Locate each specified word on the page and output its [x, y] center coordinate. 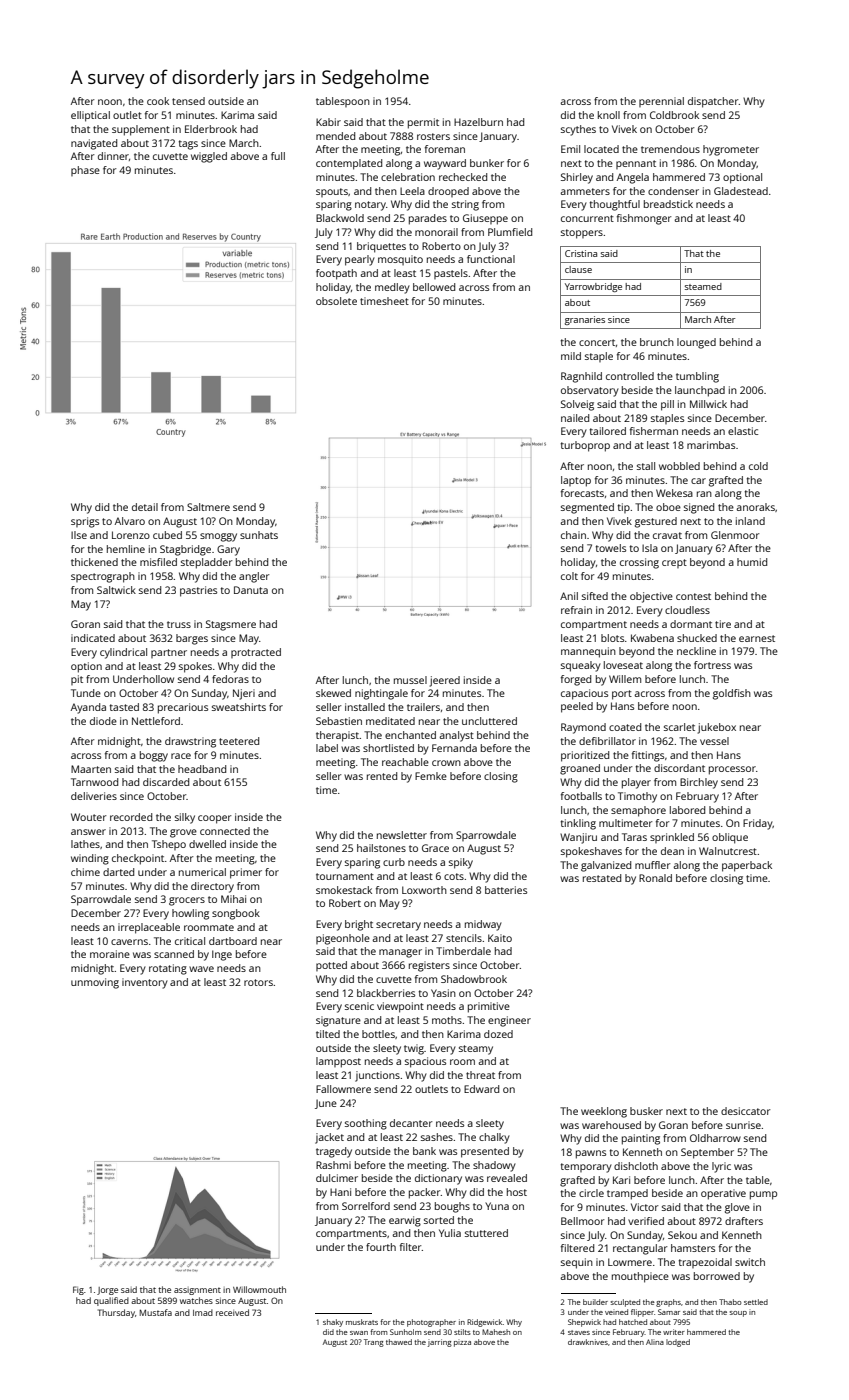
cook [158, 101]
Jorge [107, 1291]
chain [573, 535]
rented [382, 776]
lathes [85, 844]
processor [732, 770]
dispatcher [713, 102]
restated [602, 878]
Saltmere [208, 507]
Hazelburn [478, 122]
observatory [590, 391]
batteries [506, 890]
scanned [174, 954]
